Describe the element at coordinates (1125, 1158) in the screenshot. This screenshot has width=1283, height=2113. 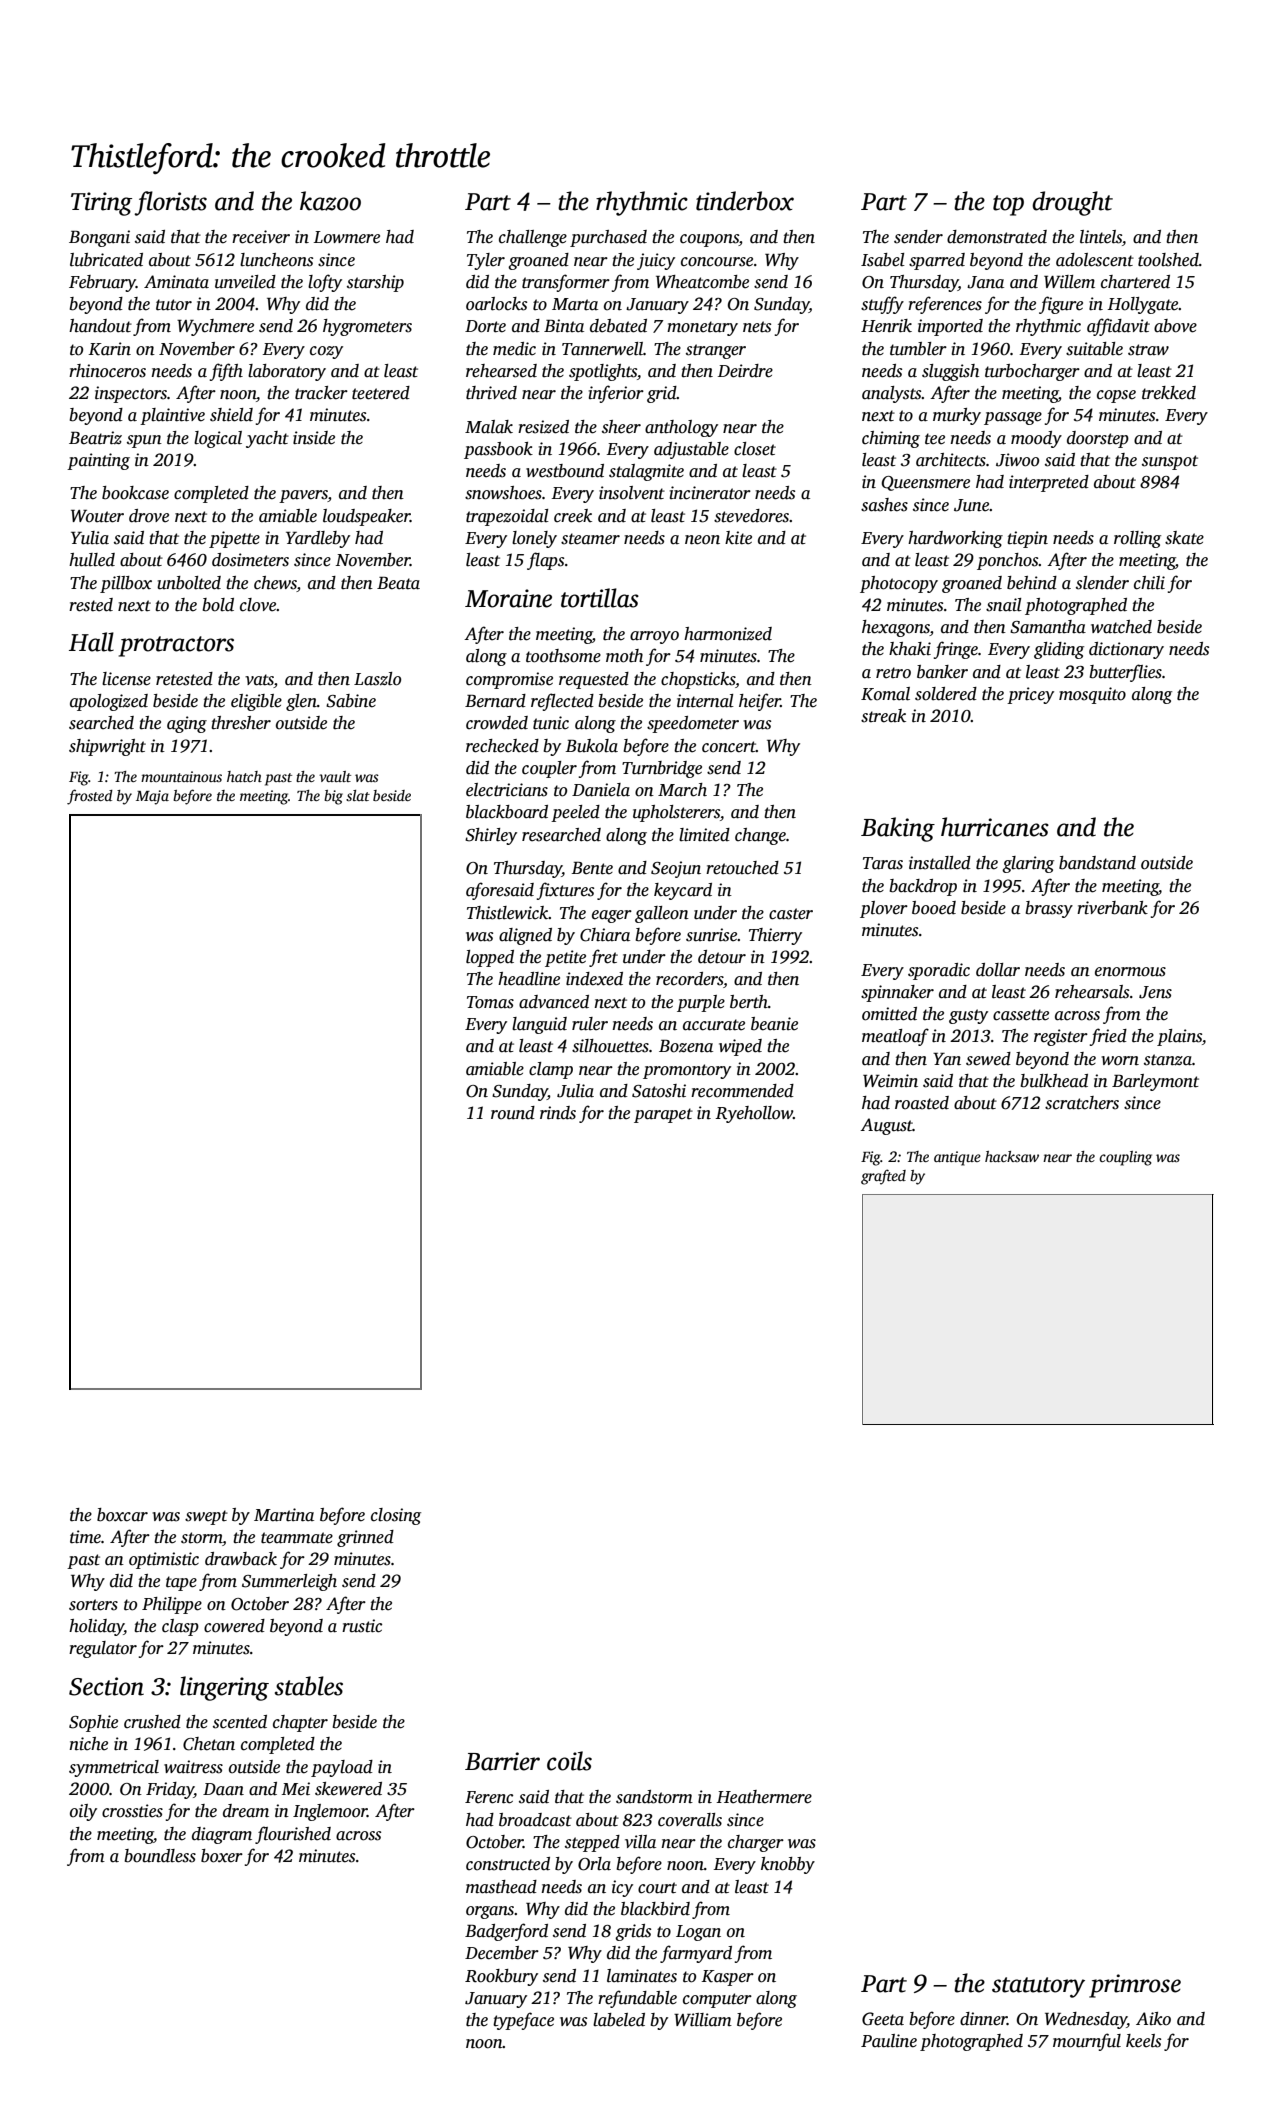
I see `coupling` at that location.
